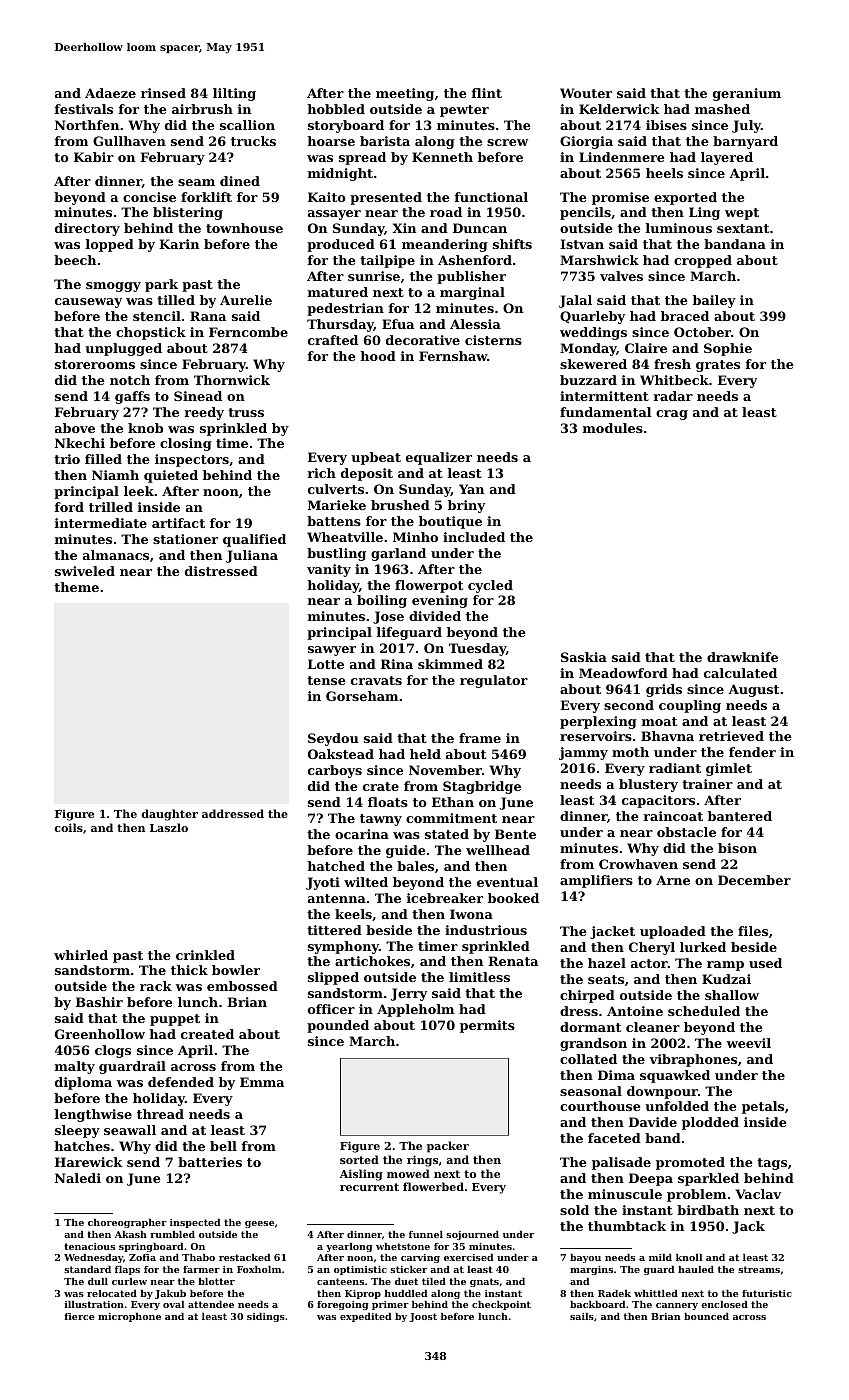  I want to click on truss, so click(246, 412).
